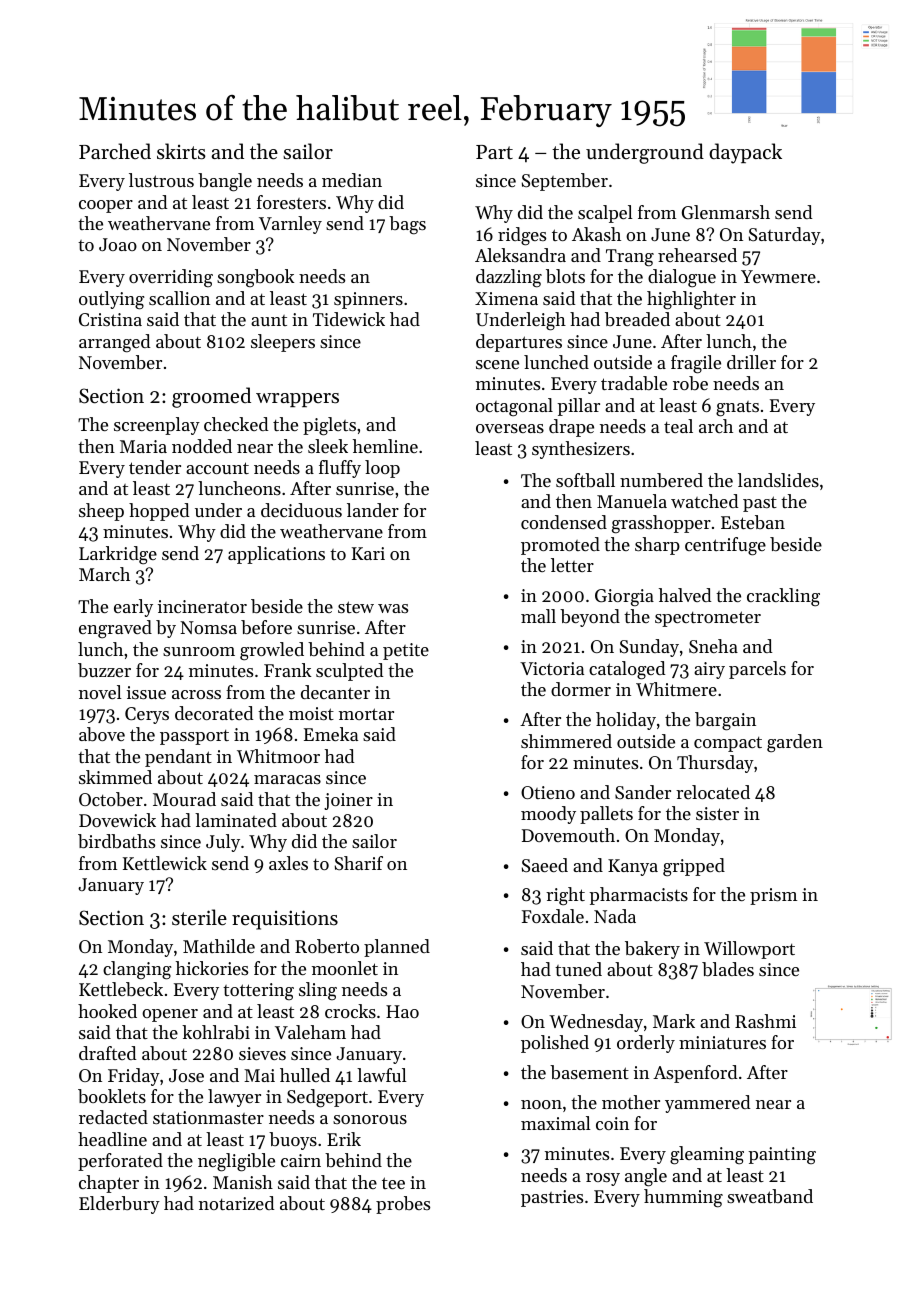 The width and height of the page is (908, 1316). Describe the element at coordinates (751, 362) in the page. I see `driller` at that location.
